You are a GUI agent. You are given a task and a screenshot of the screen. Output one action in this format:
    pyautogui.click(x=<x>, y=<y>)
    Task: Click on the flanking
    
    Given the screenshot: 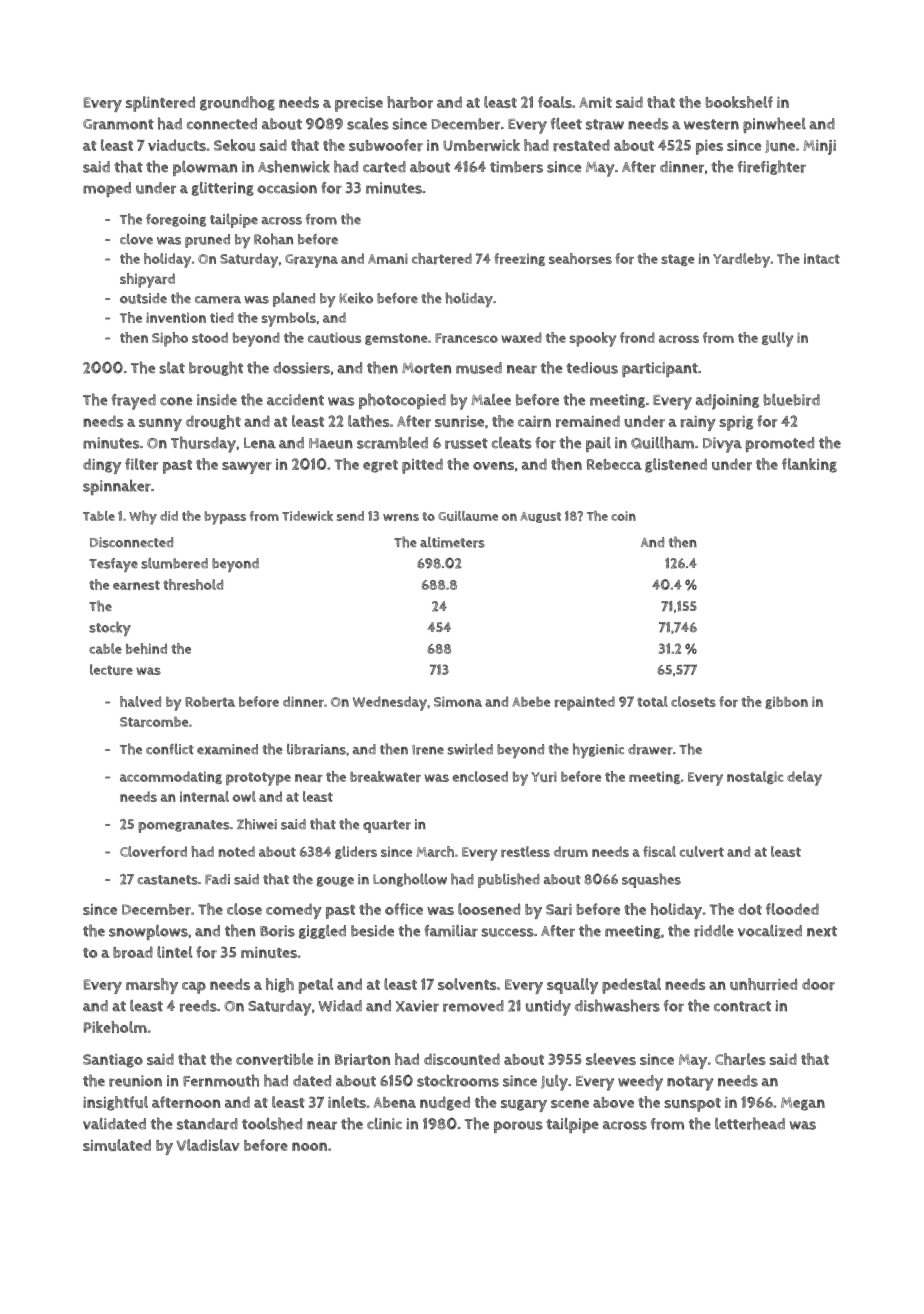 What is the action you would take?
    pyautogui.click(x=809, y=465)
